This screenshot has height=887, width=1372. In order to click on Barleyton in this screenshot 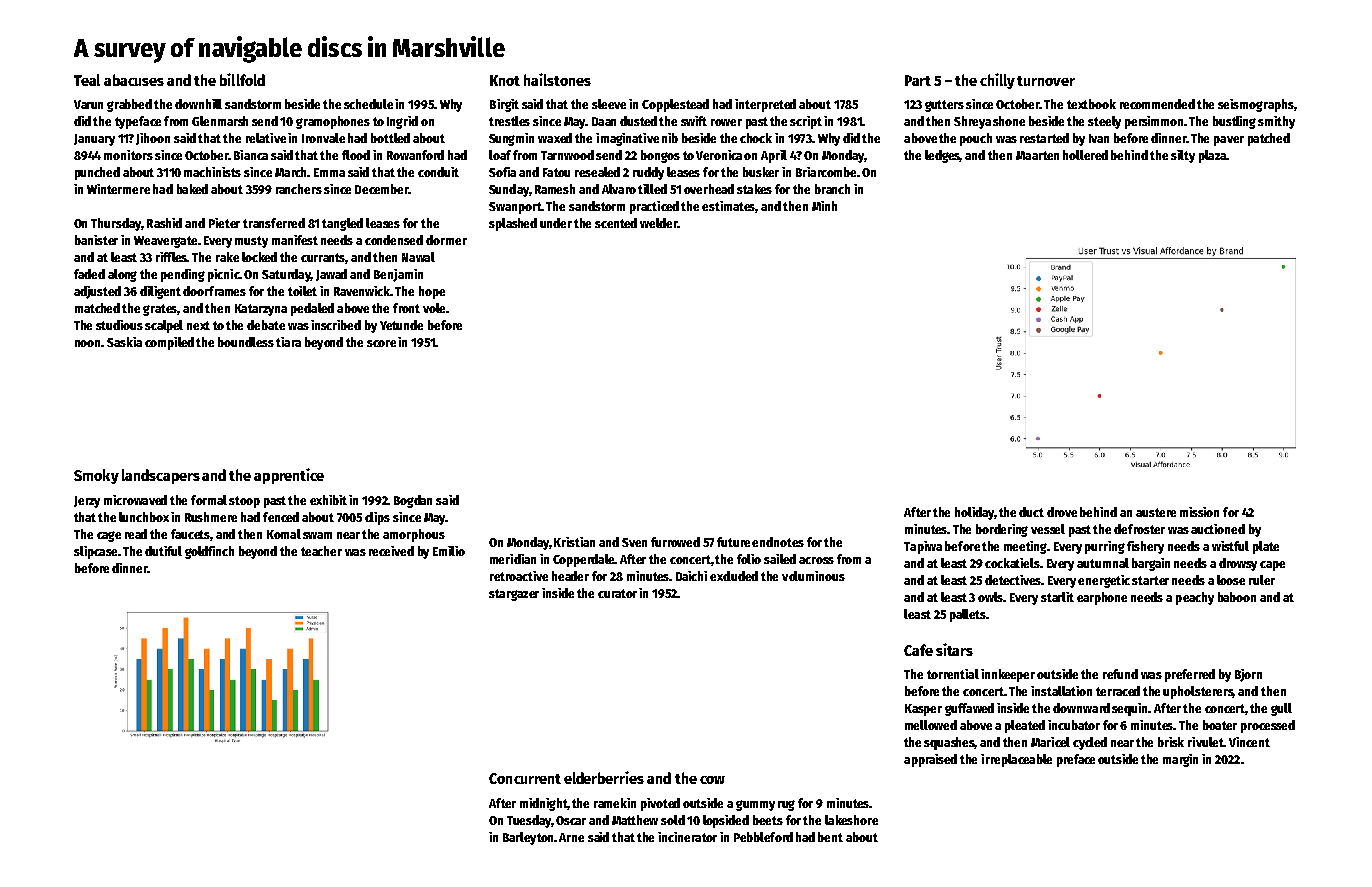, I will do `click(529, 838)`.
